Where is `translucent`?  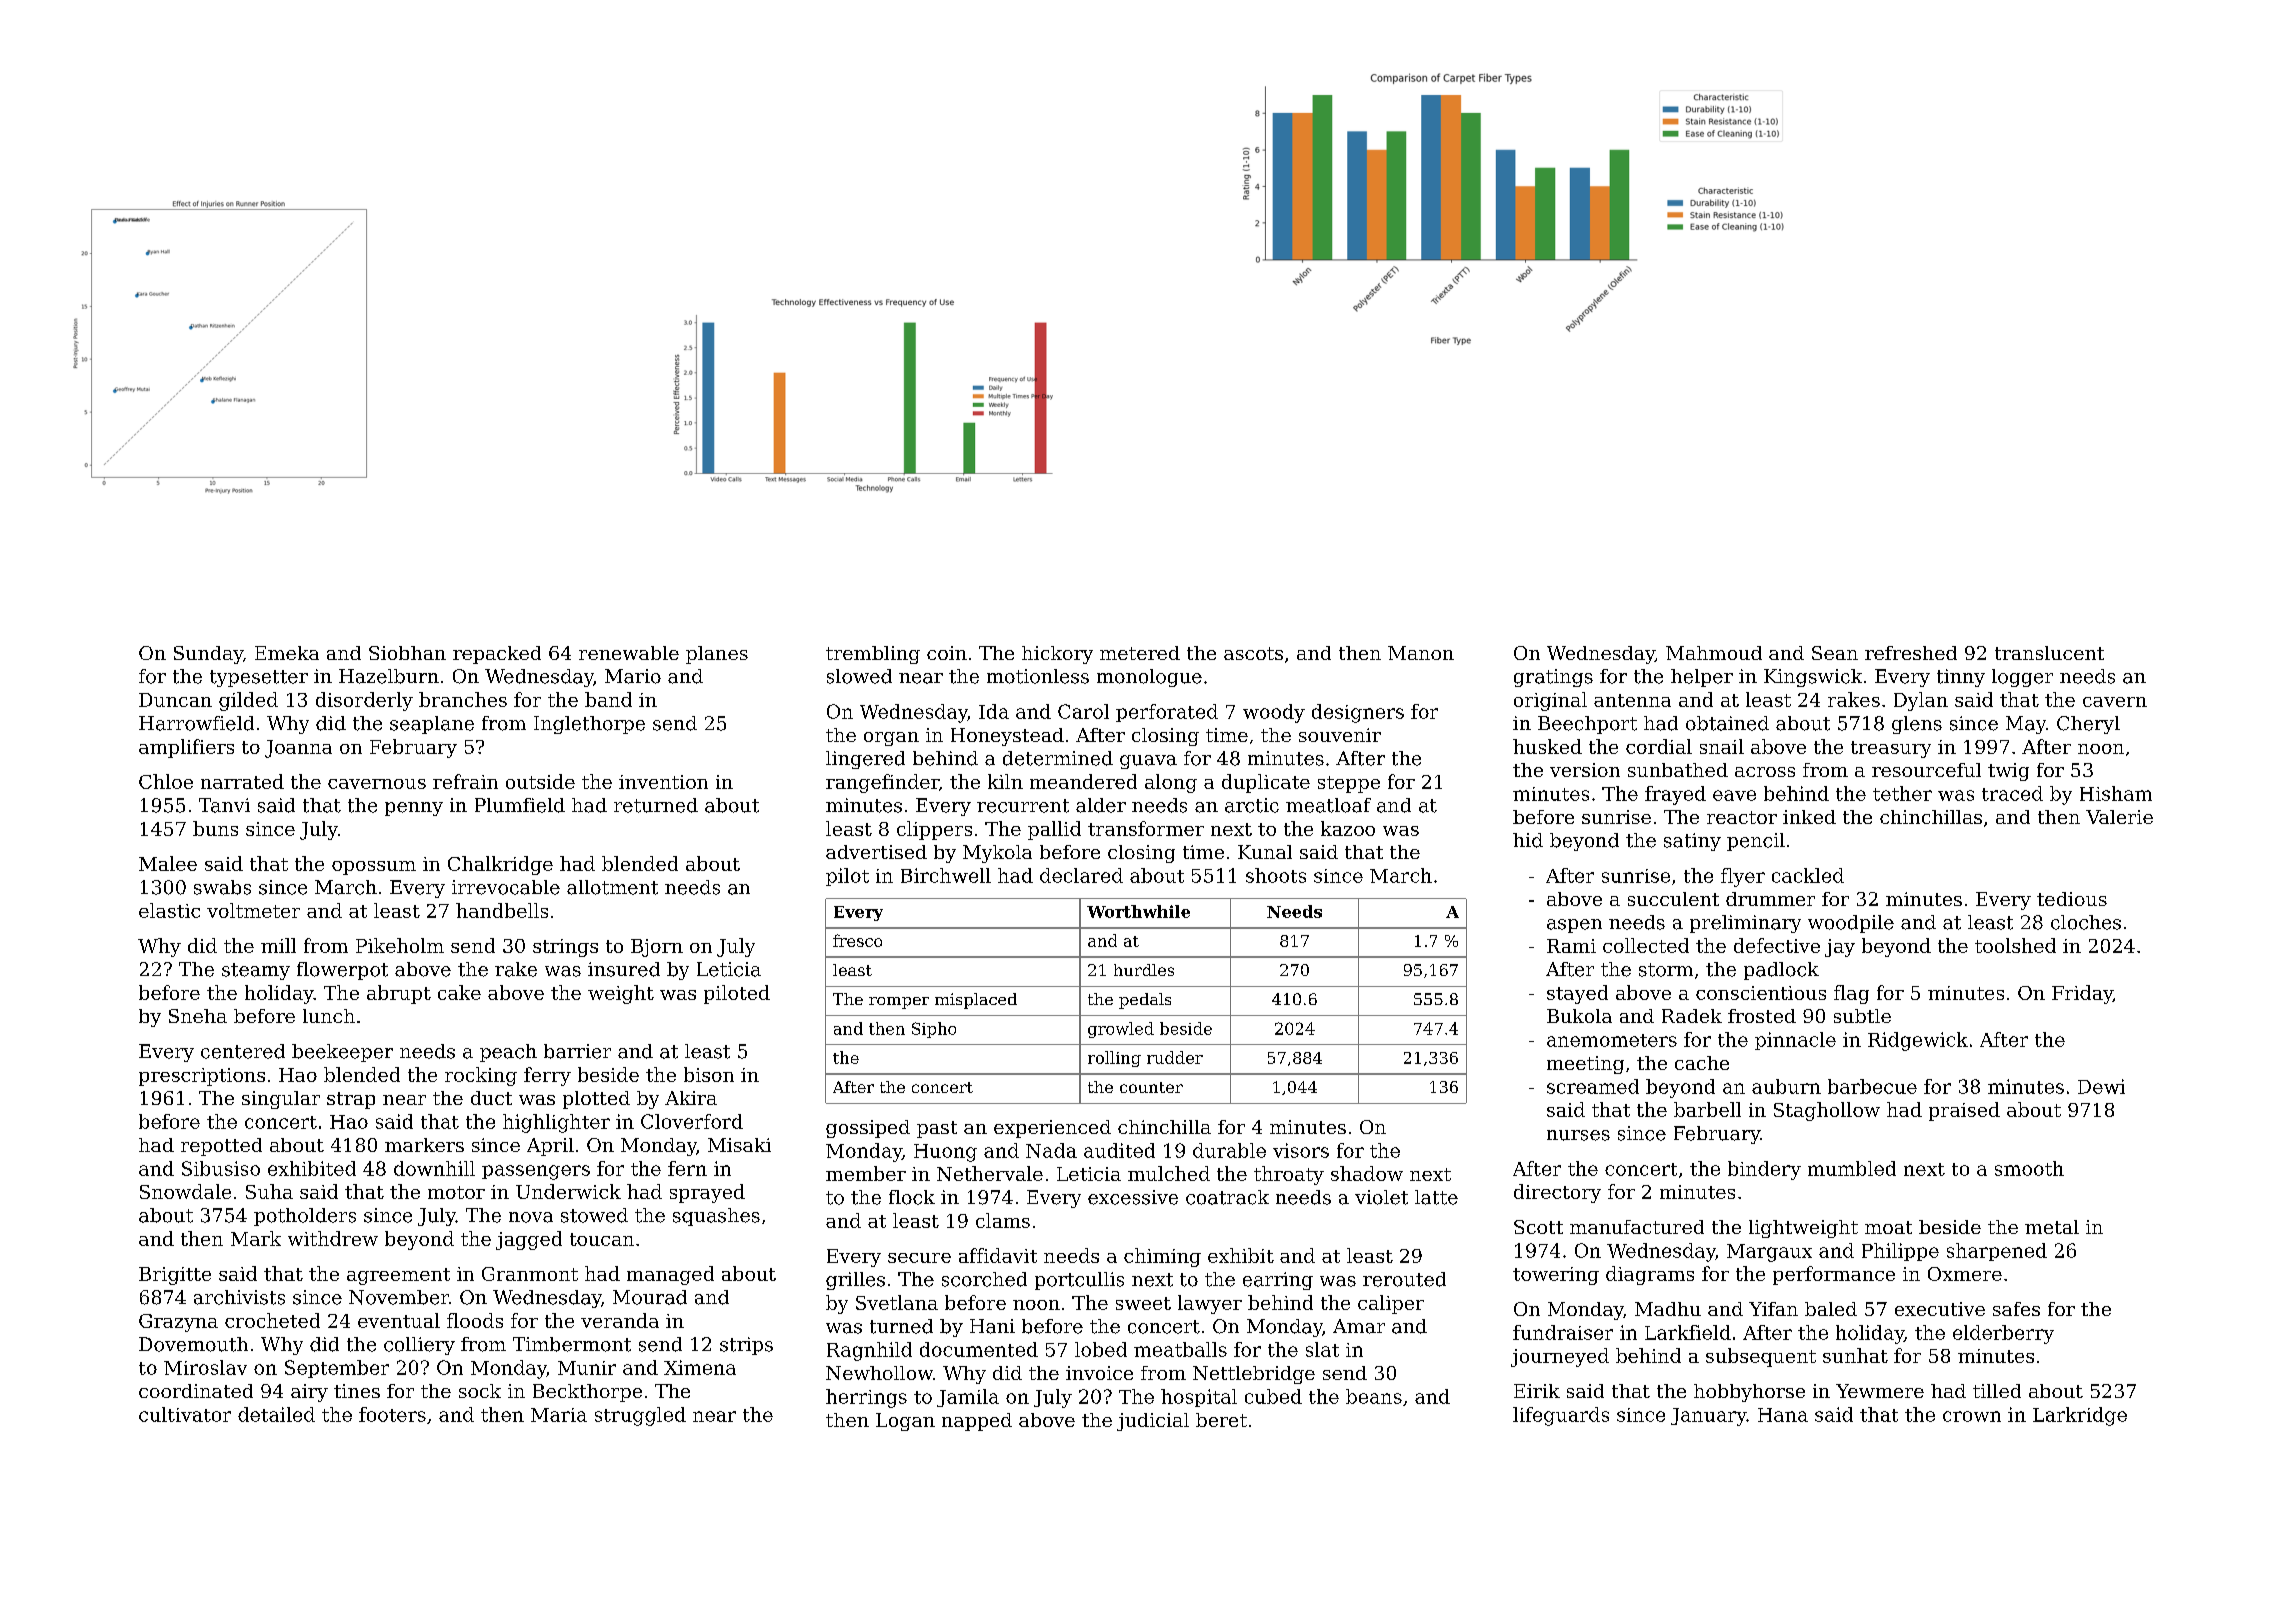 translucent is located at coordinates (2049, 653).
